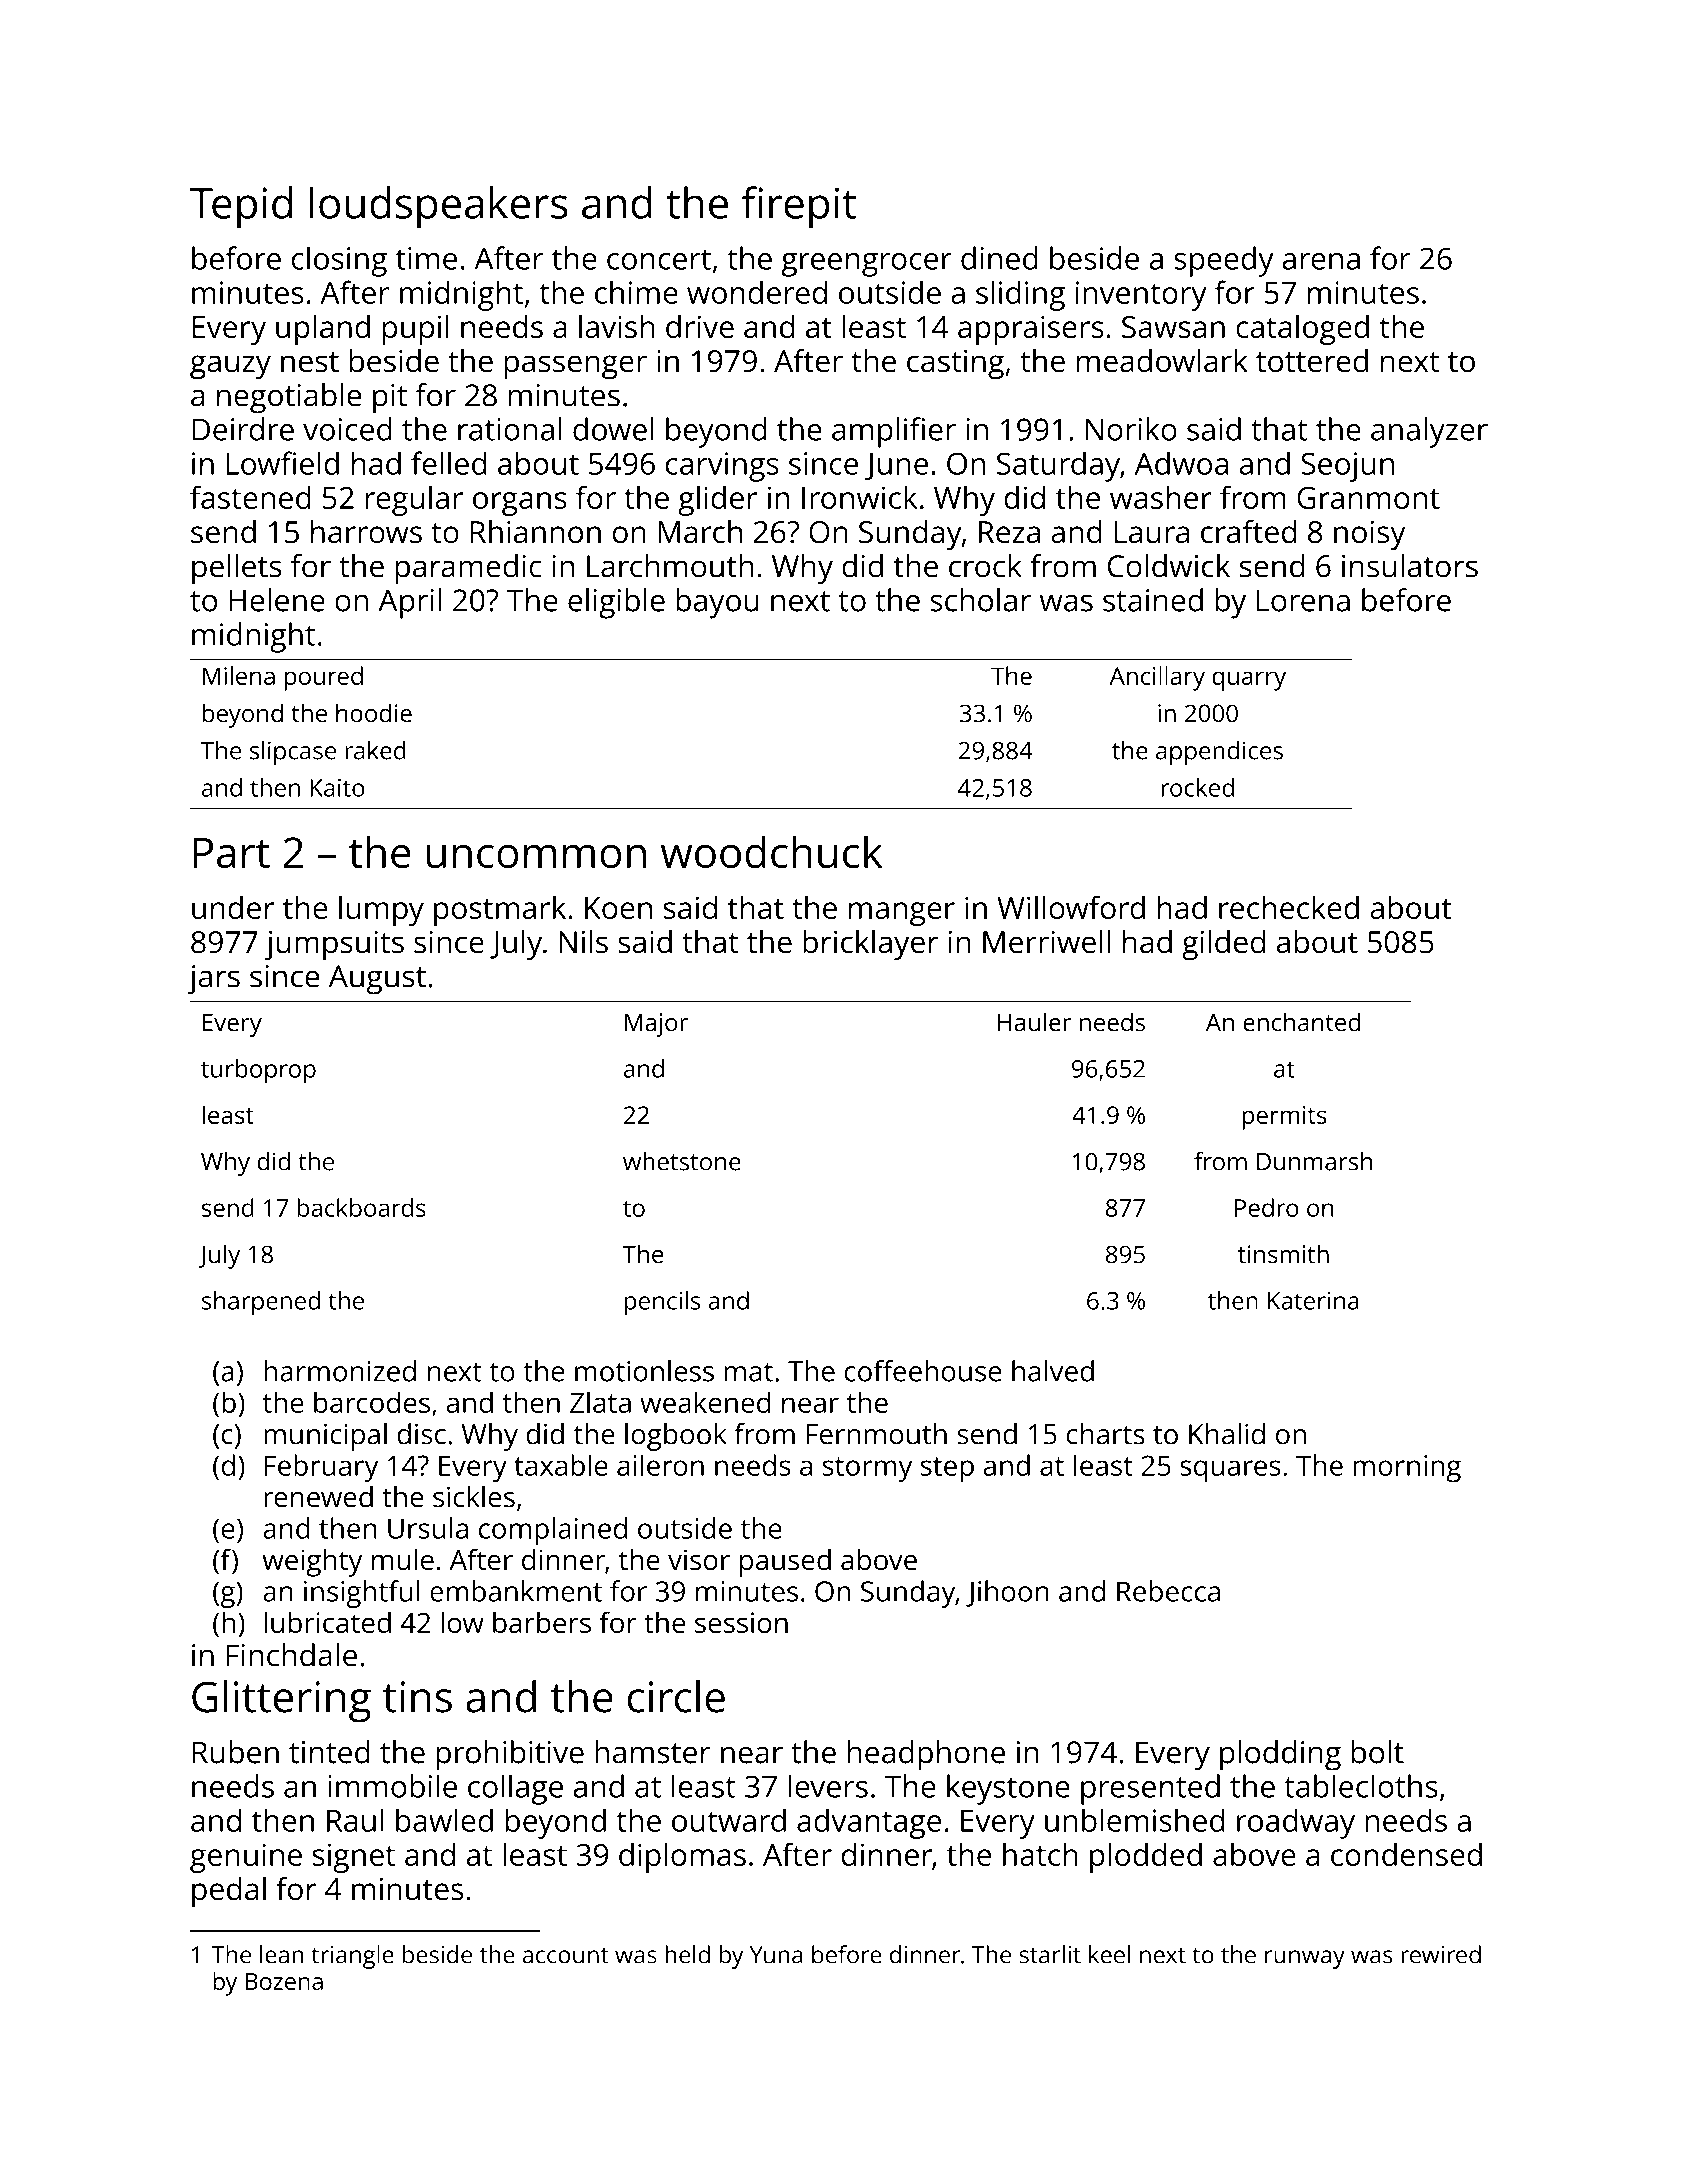 This document has width=1683, height=2178. Describe the element at coordinates (785, 1563) in the document. I see `paused` at that location.
